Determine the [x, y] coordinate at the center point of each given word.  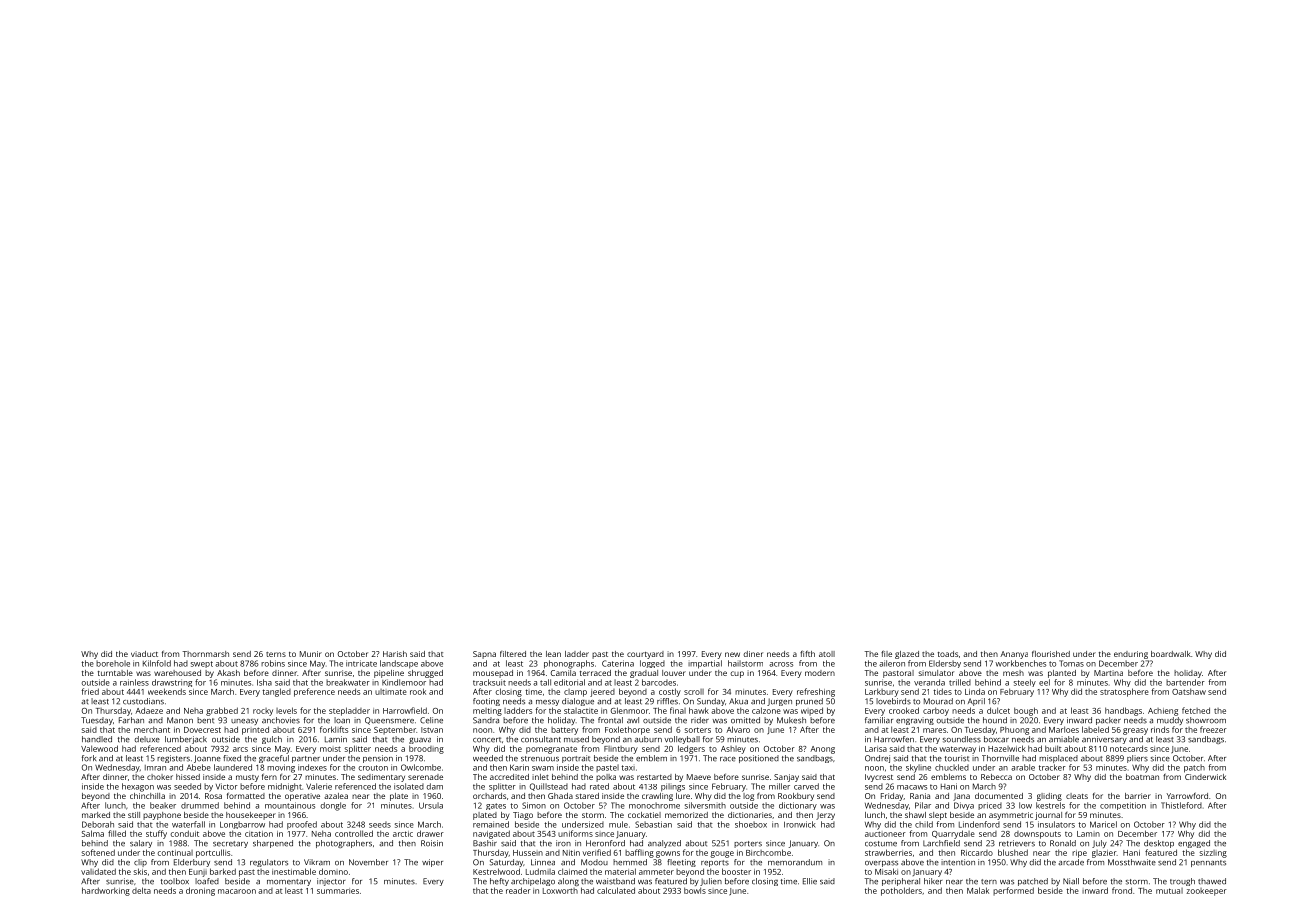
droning [200, 891]
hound [995, 720]
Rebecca [996, 777]
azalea [336, 796]
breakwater [348, 682]
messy [547, 703]
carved [806, 786]
